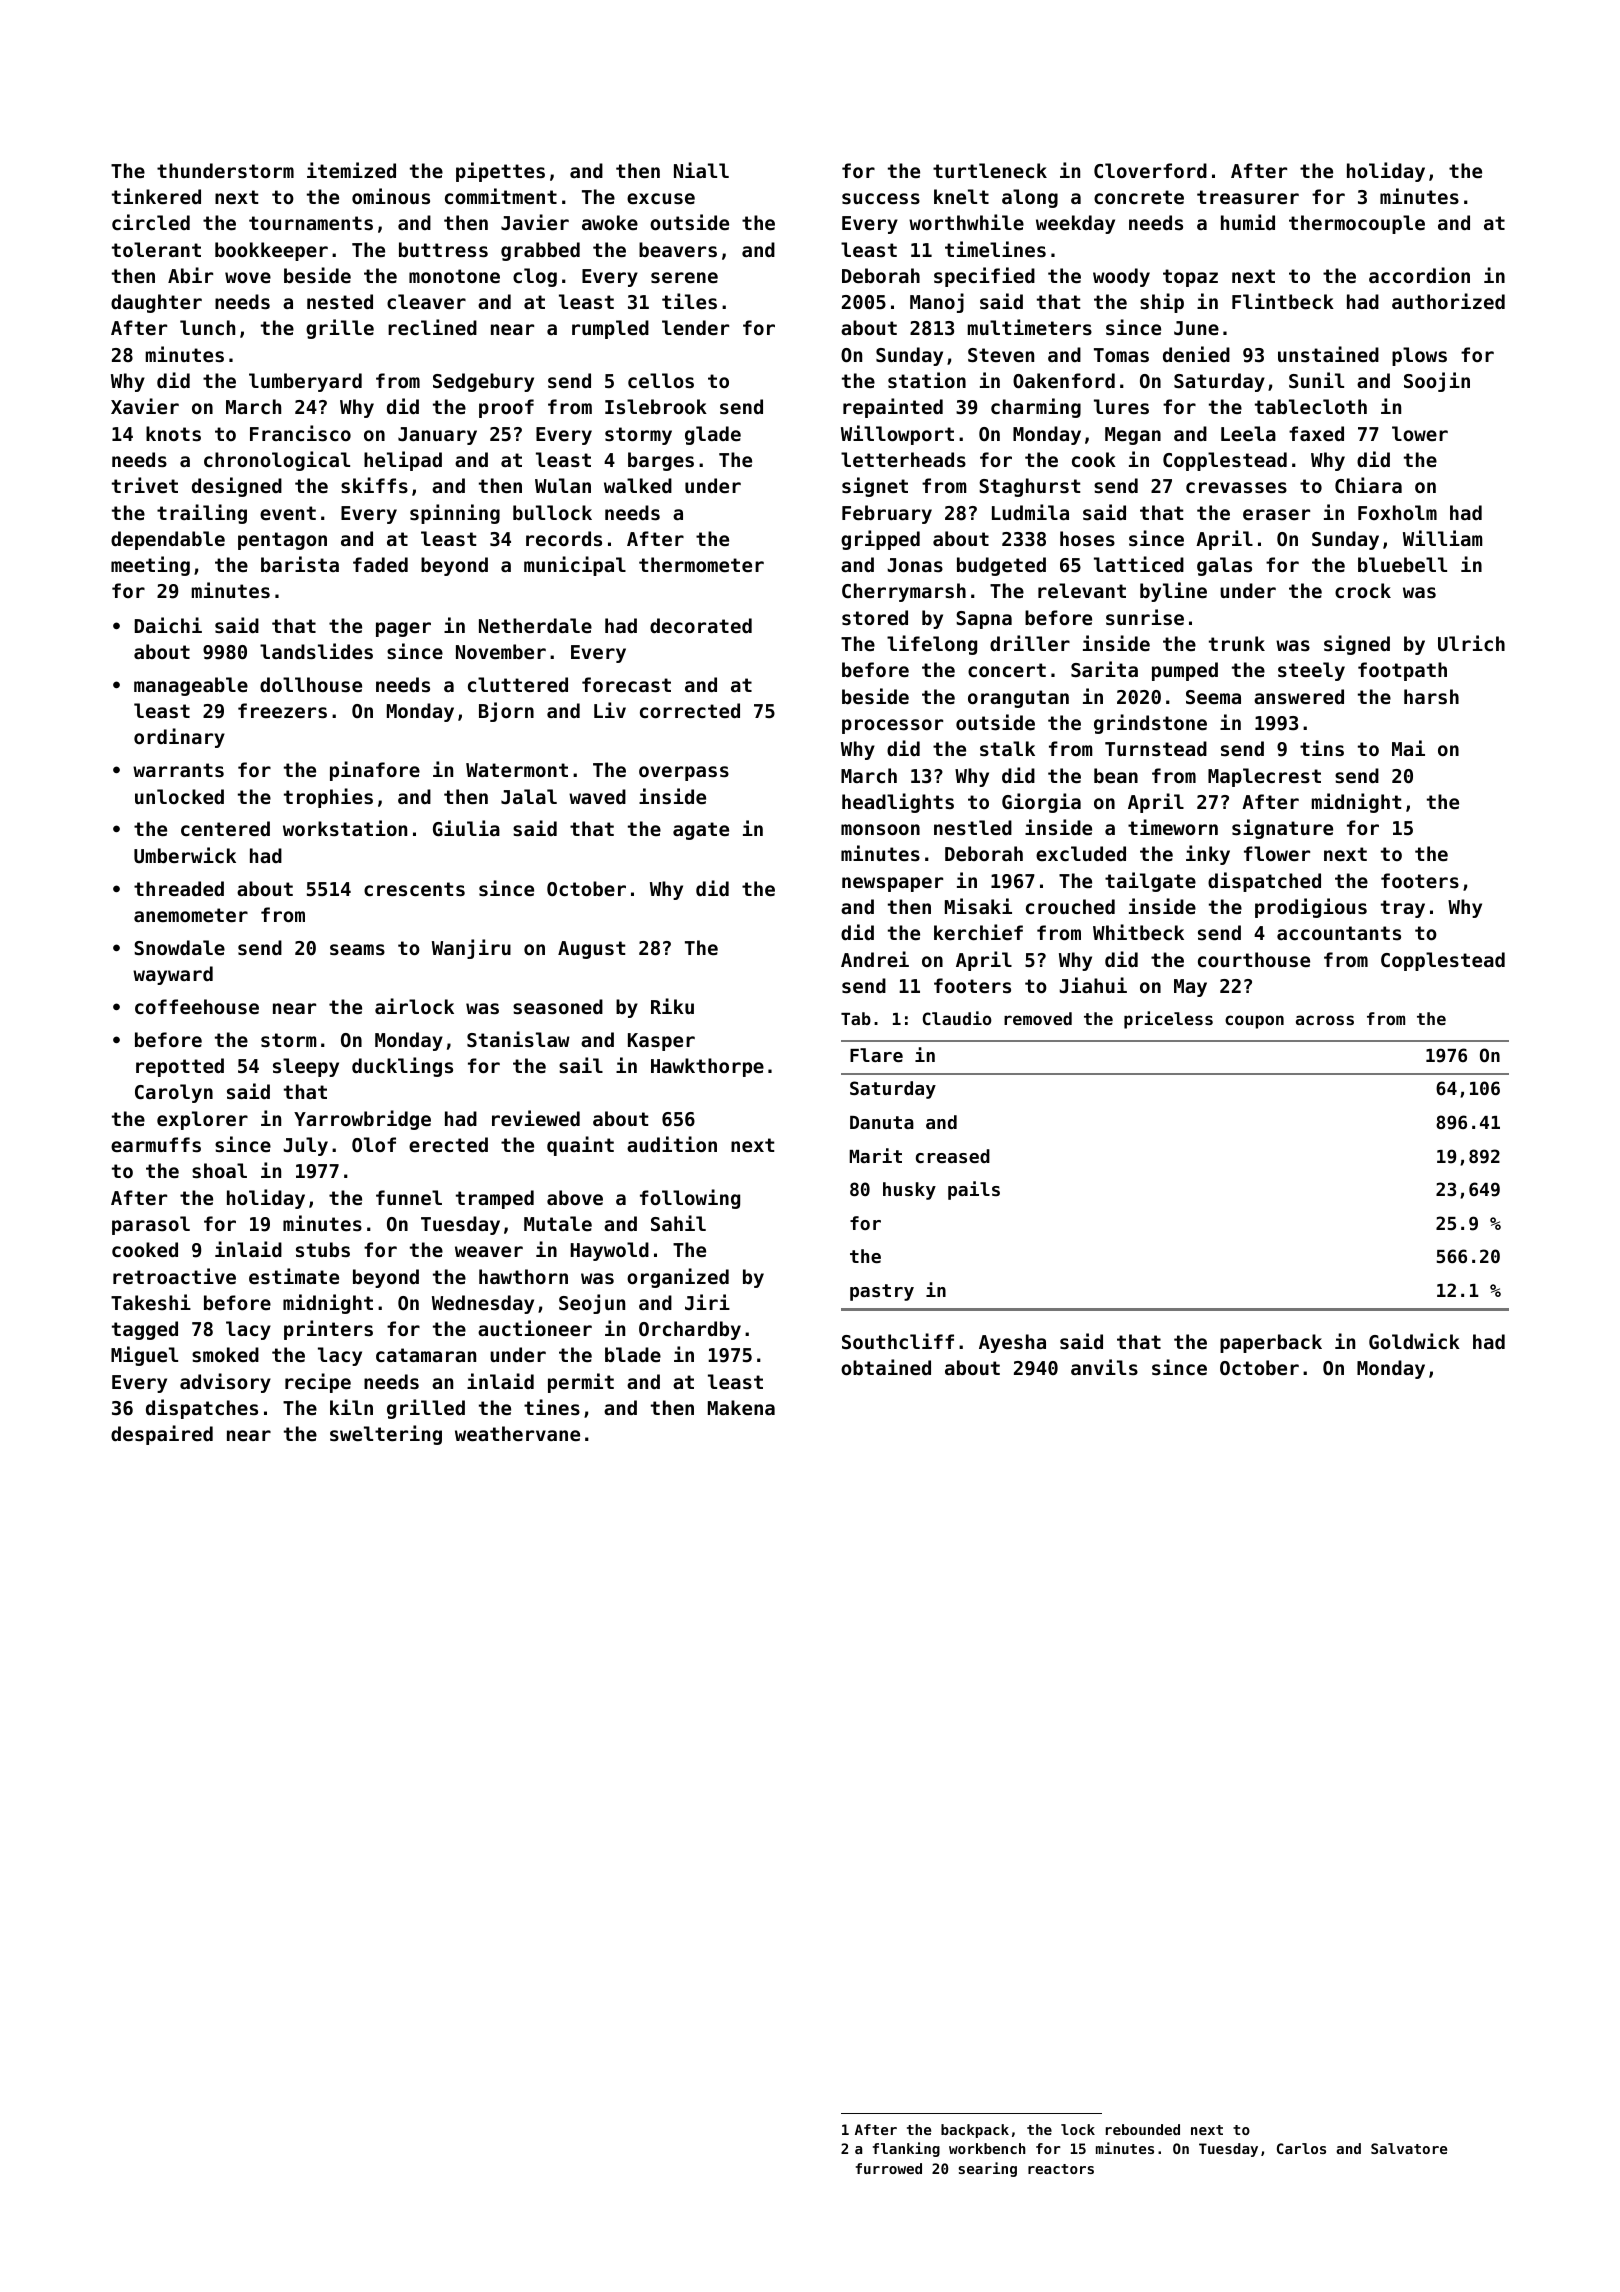 Image resolution: width=1620 pixels, height=2292 pixels. Describe the element at coordinates (517, 1433) in the screenshot. I see `weathervane` at that location.
